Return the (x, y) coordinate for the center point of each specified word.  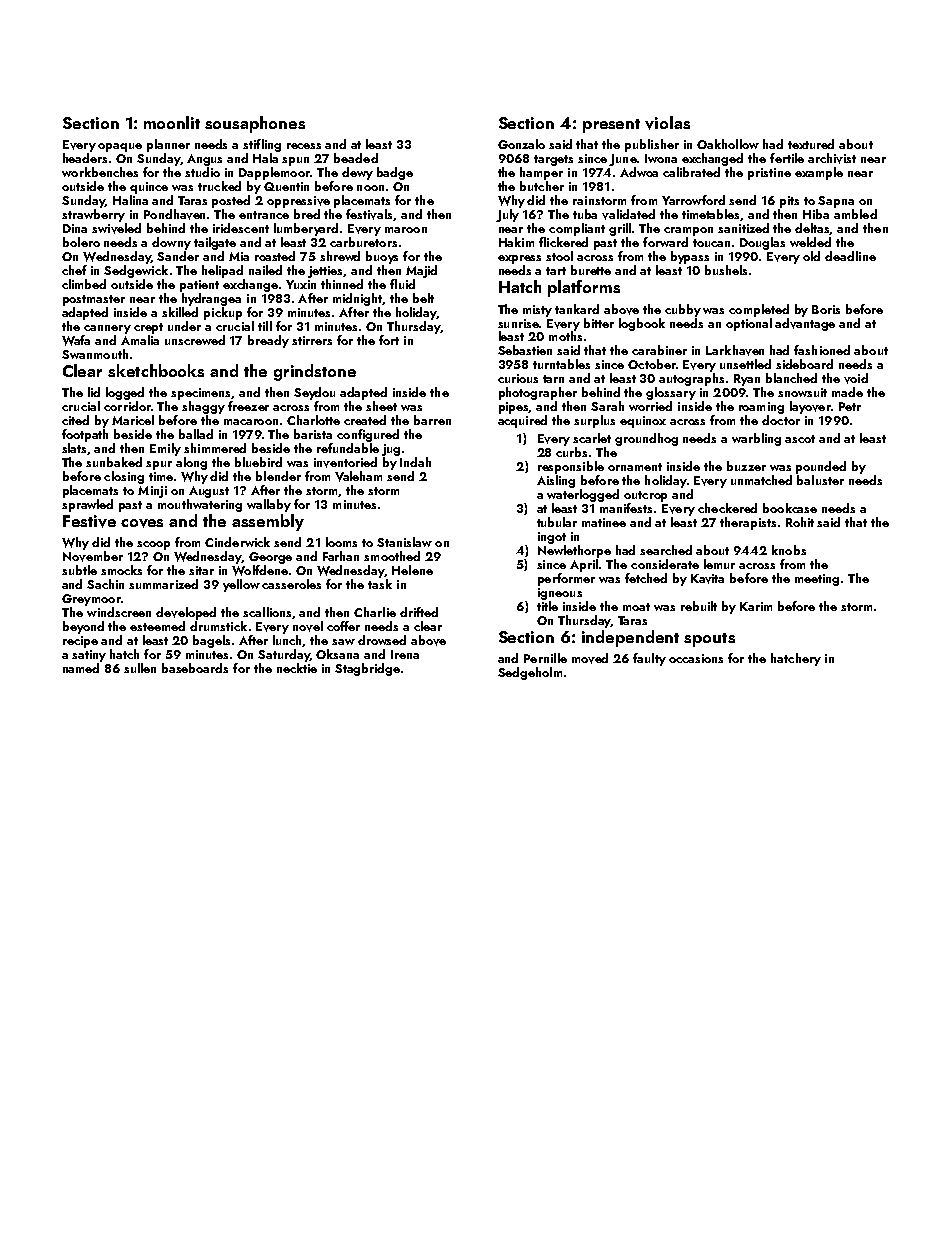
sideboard (804, 364)
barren (432, 420)
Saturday (284, 655)
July (507, 215)
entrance (264, 215)
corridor (127, 406)
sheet (381, 406)
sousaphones (255, 124)
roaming (761, 408)
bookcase (790, 508)
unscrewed (195, 340)
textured (811, 144)
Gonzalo (521, 144)
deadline (850, 256)
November (93, 556)
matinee (604, 522)
